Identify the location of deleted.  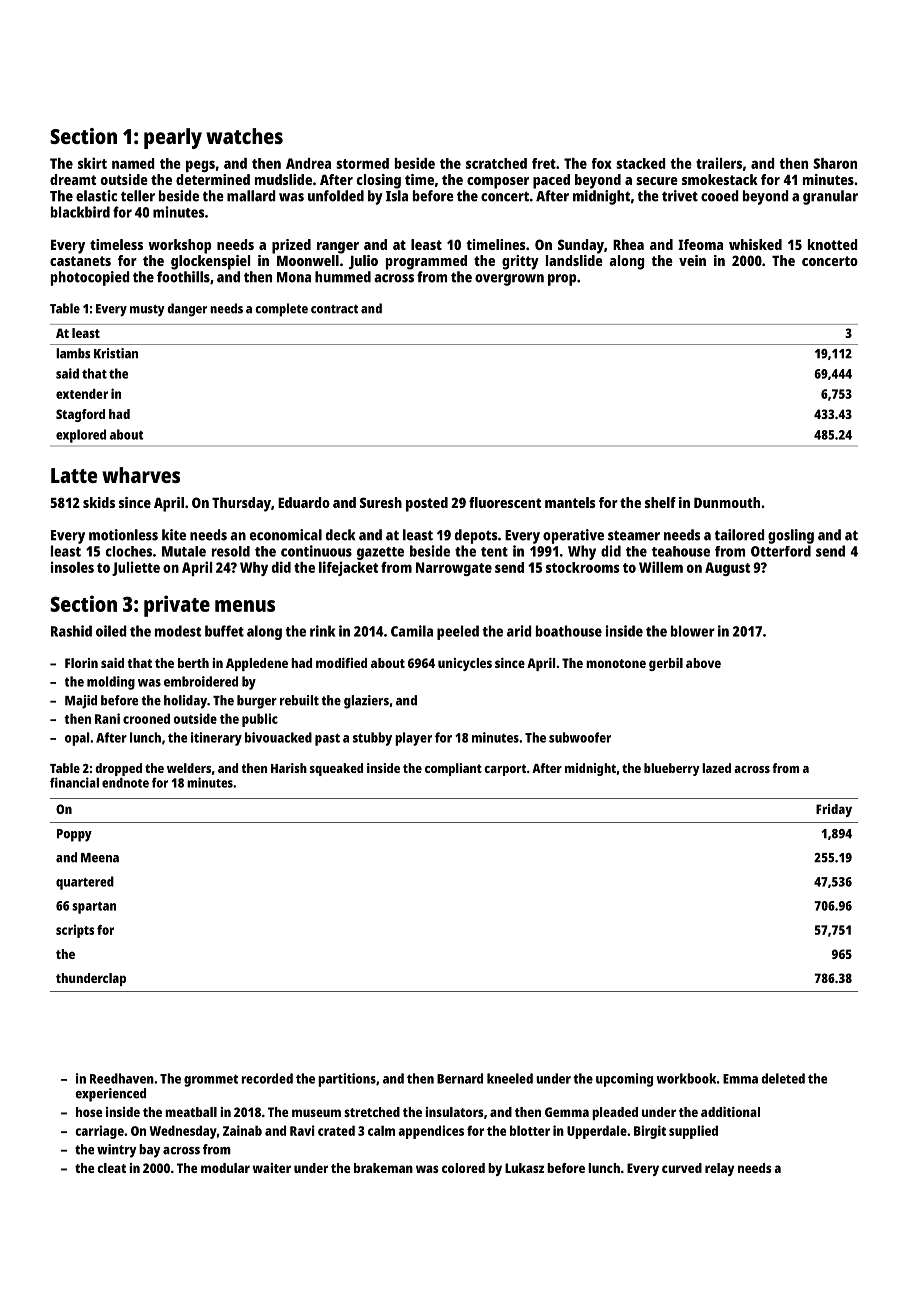
(783, 1078).
